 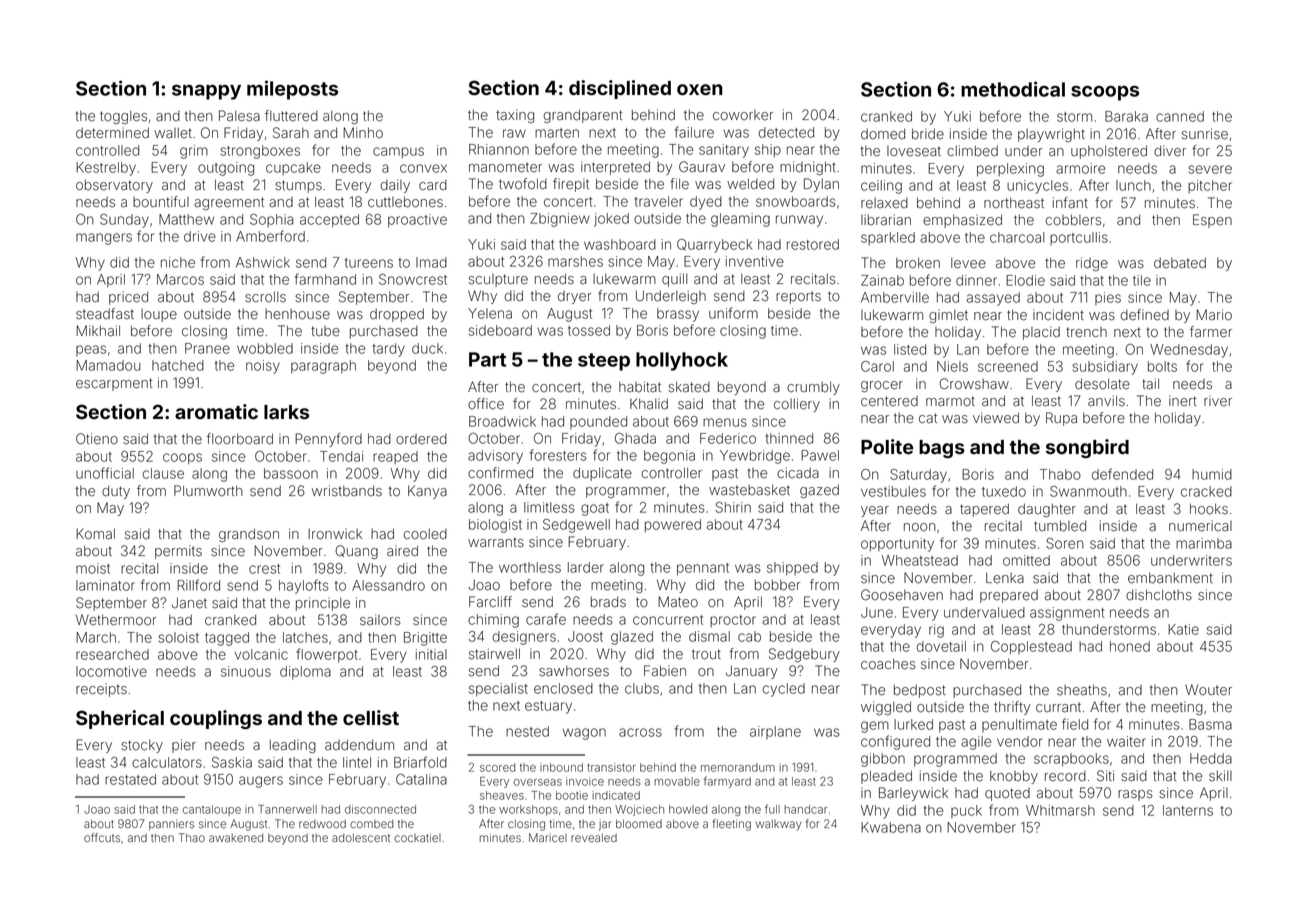 What do you see at coordinates (114, 186) in the document?
I see `observatory` at bounding box center [114, 186].
